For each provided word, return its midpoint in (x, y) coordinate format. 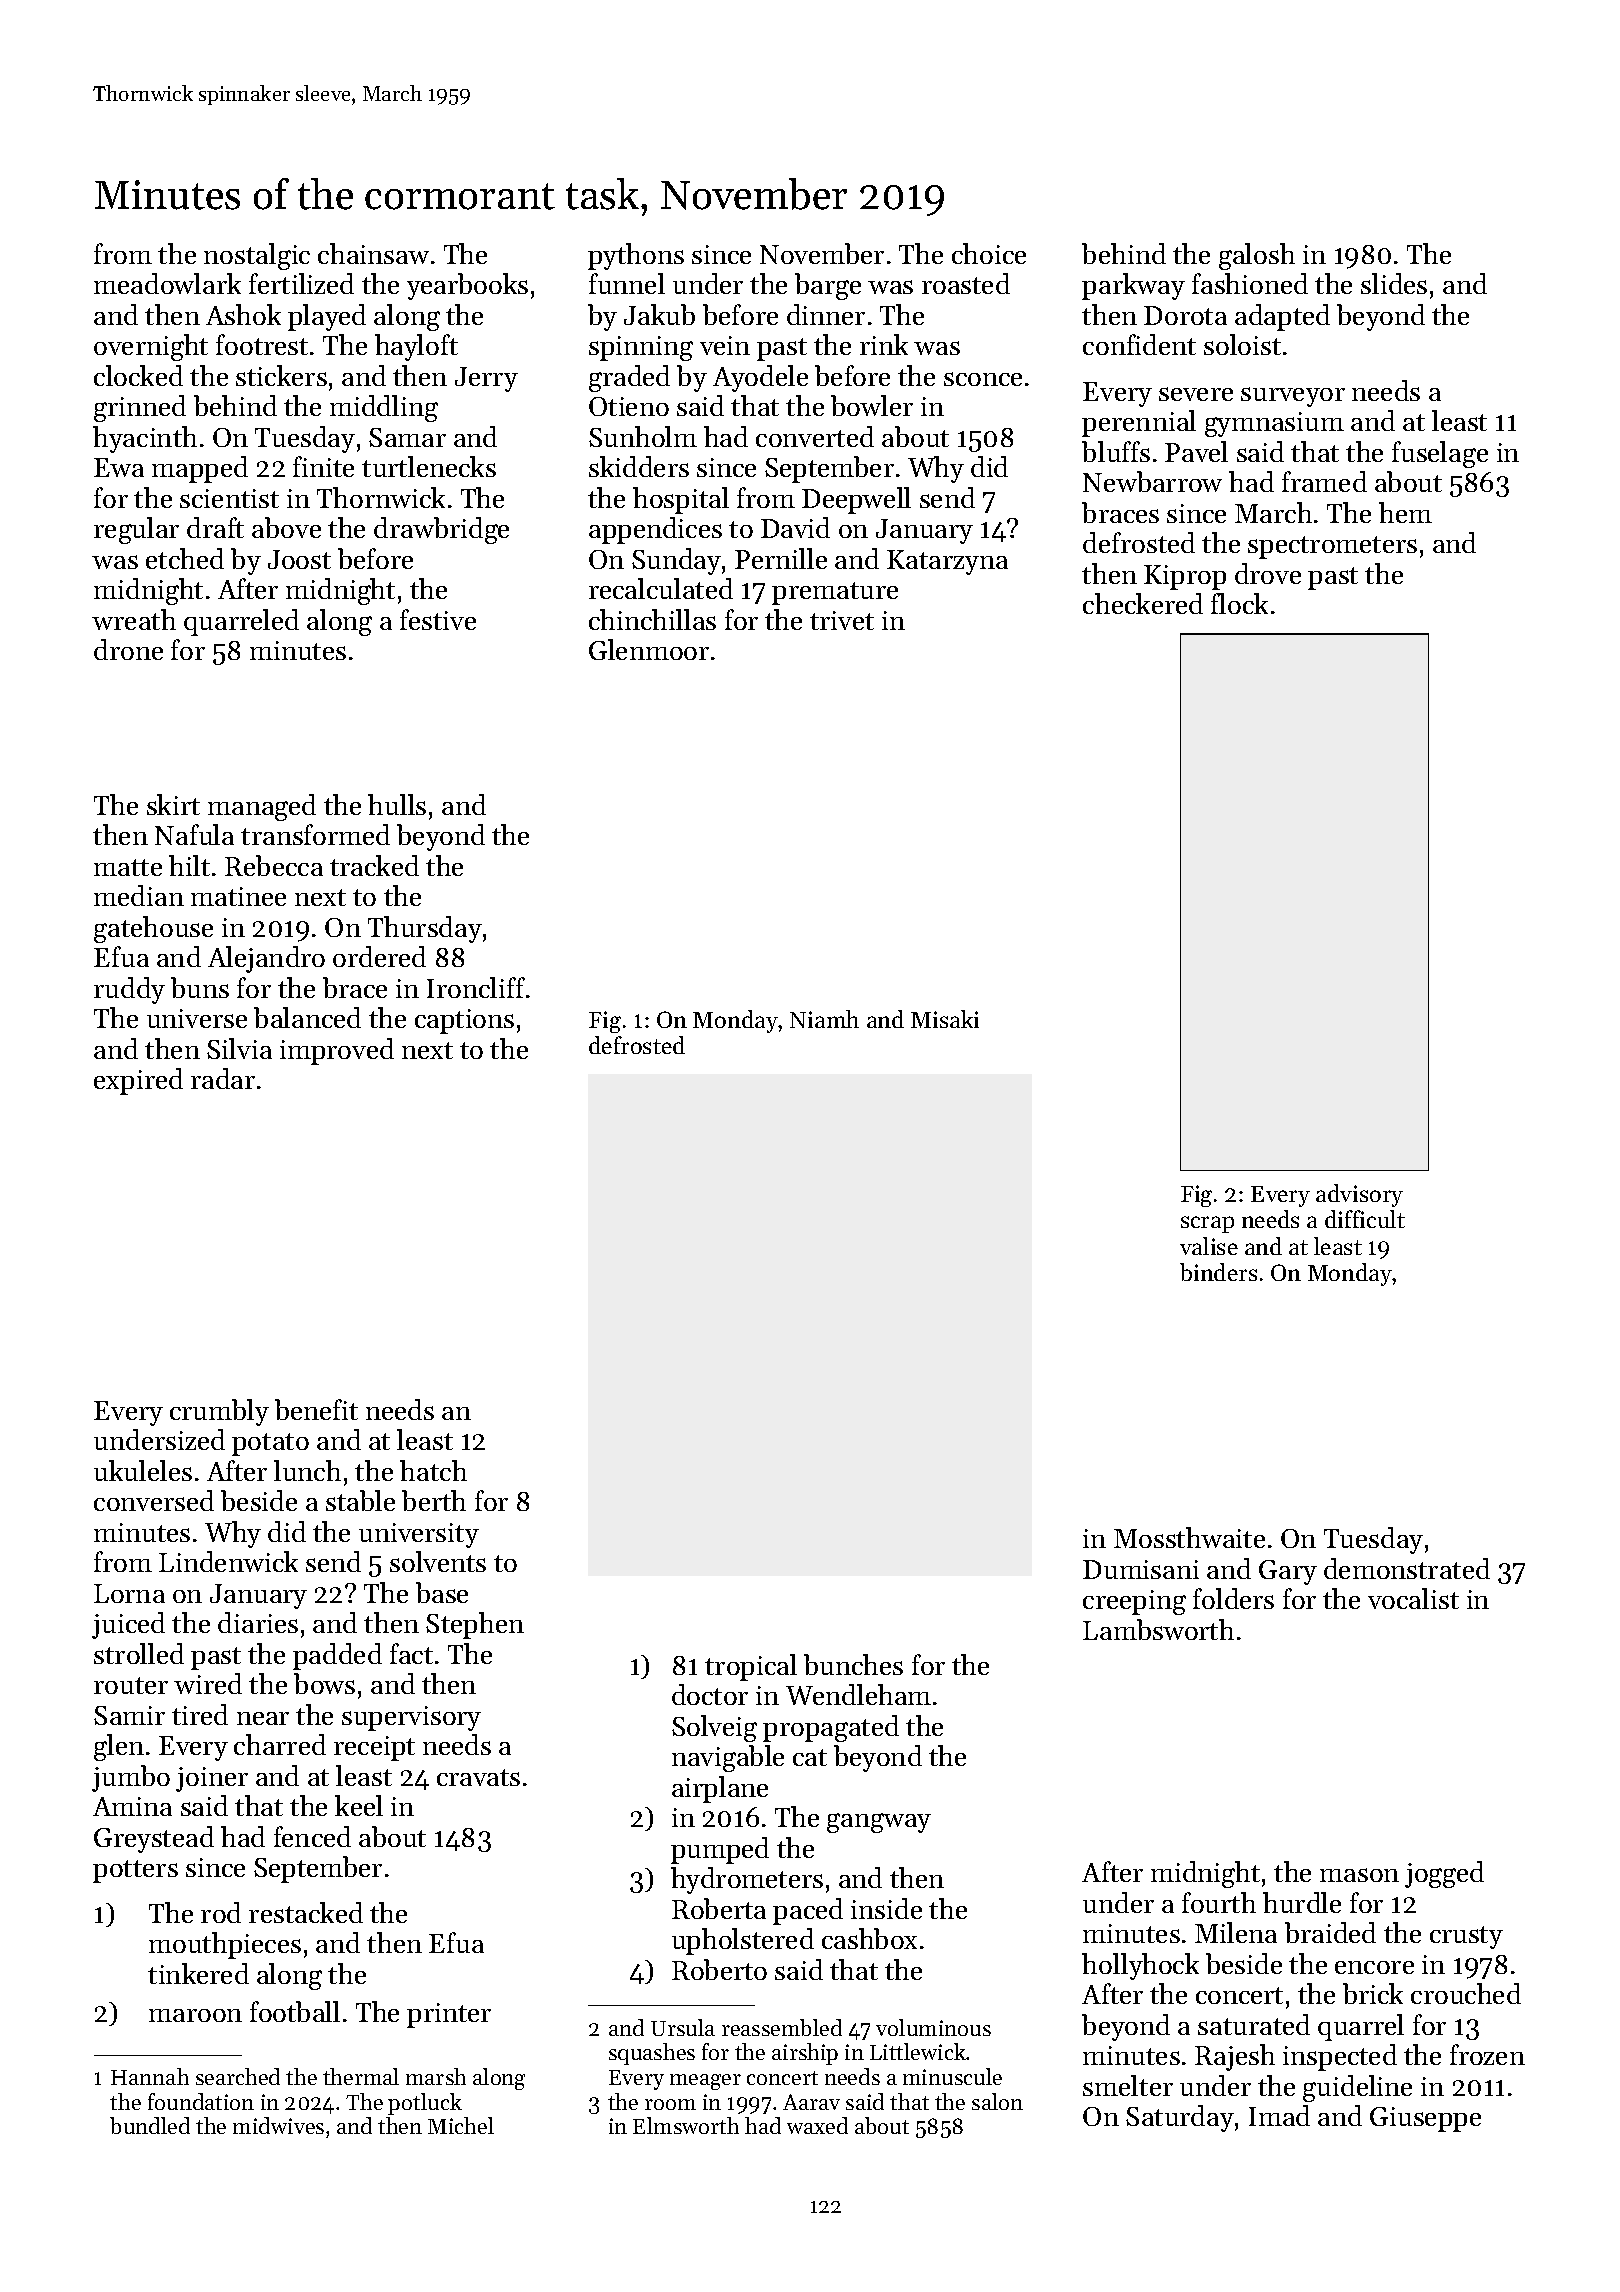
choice (989, 253)
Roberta (719, 1908)
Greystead (154, 1839)
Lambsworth (1158, 1629)
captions (464, 1021)
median (139, 895)
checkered (1143, 603)
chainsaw (373, 253)
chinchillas (652, 619)
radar (223, 1078)
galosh (1257, 256)
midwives (278, 2125)
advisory (1359, 1195)
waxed (817, 2125)
